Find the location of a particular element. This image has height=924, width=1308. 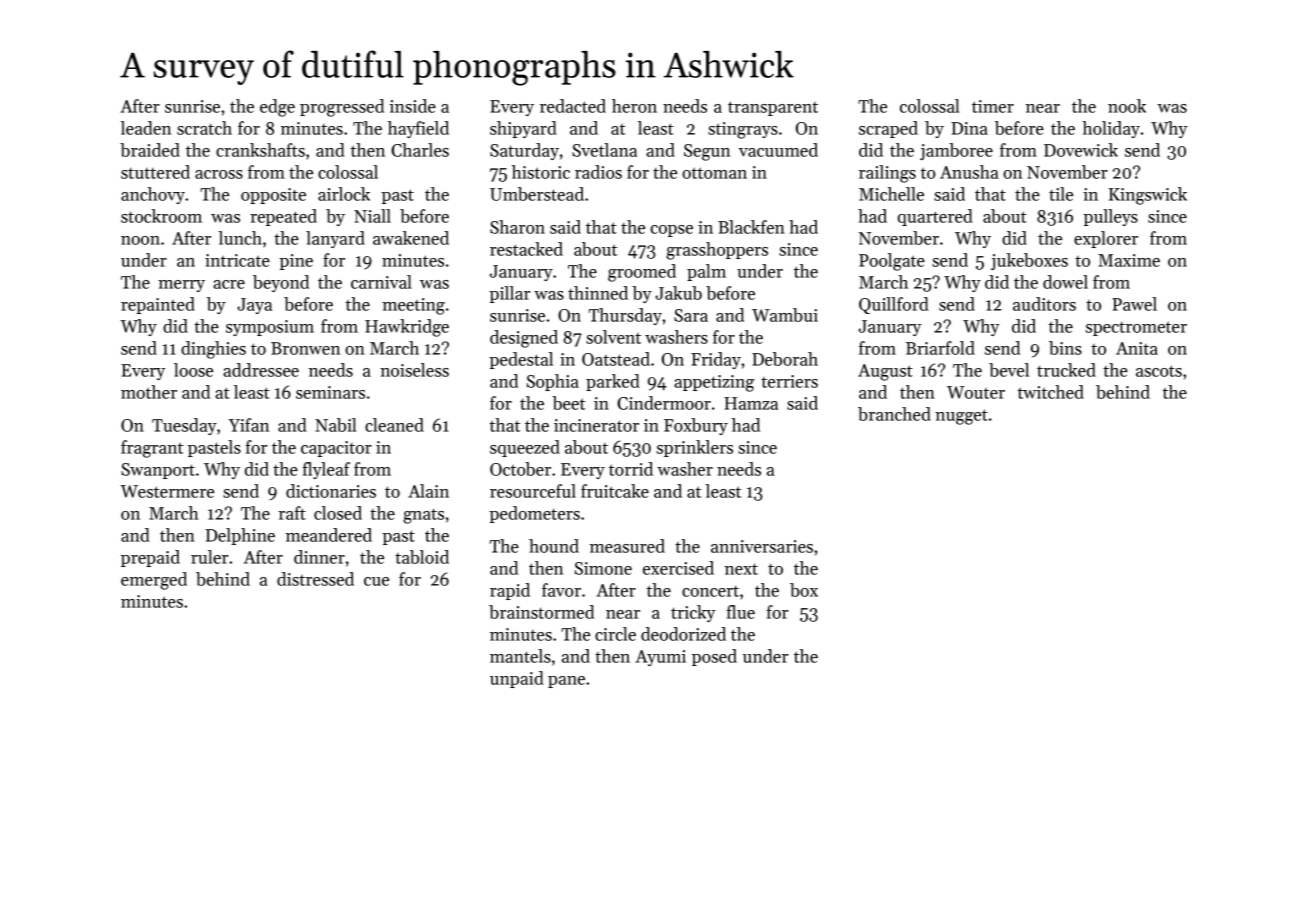

posed is located at coordinates (714, 657).
